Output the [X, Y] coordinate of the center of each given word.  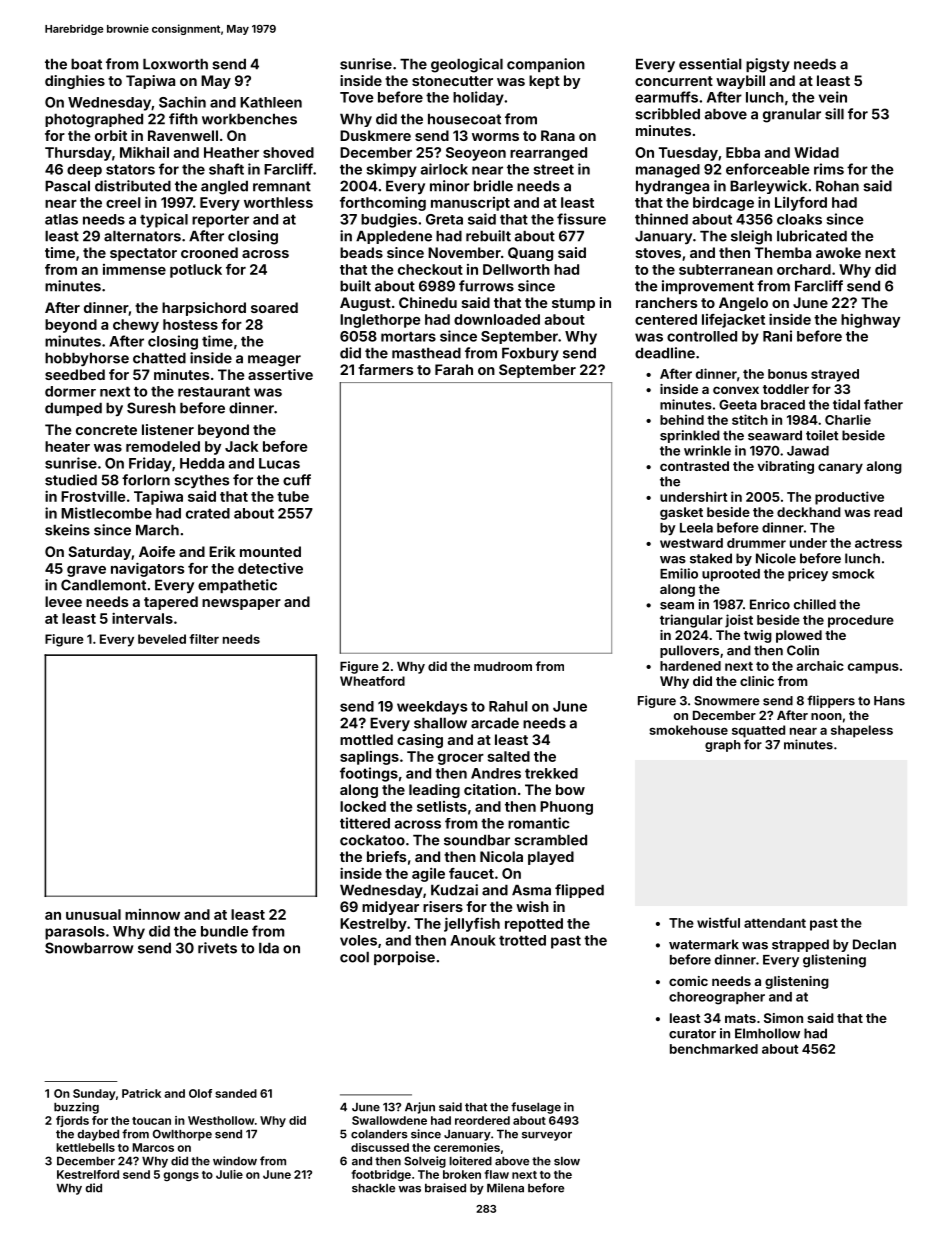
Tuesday [688, 154]
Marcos [153, 1147]
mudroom [503, 666]
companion [546, 65]
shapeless [862, 731]
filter [204, 639]
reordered [482, 1120]
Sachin [182, 102]
